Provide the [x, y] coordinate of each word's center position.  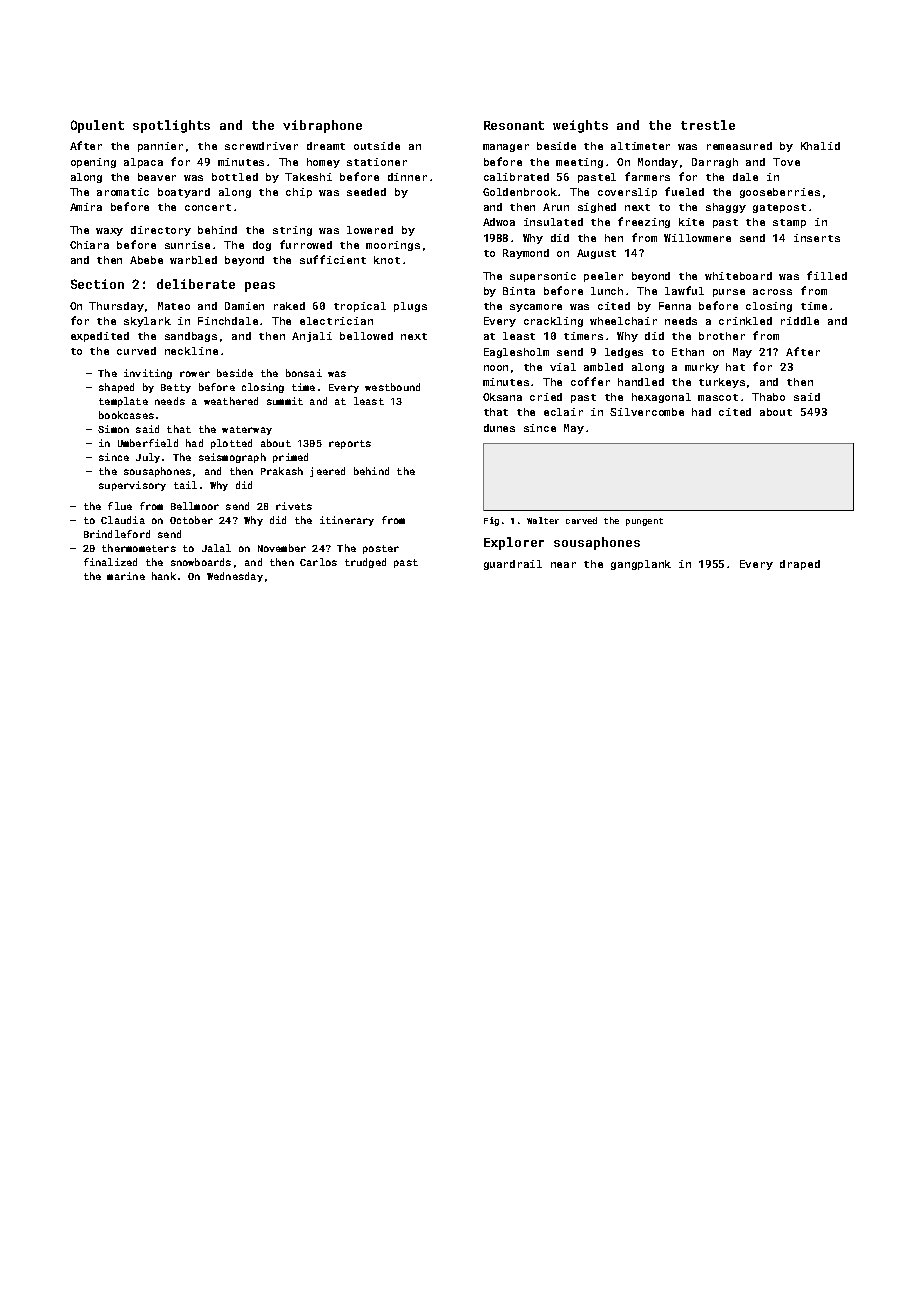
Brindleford [117, 534]
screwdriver [261, 146]
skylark [147, 322]
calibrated [516, 177]
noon [496, 368]
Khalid [820, 146]
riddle [800, 321]
